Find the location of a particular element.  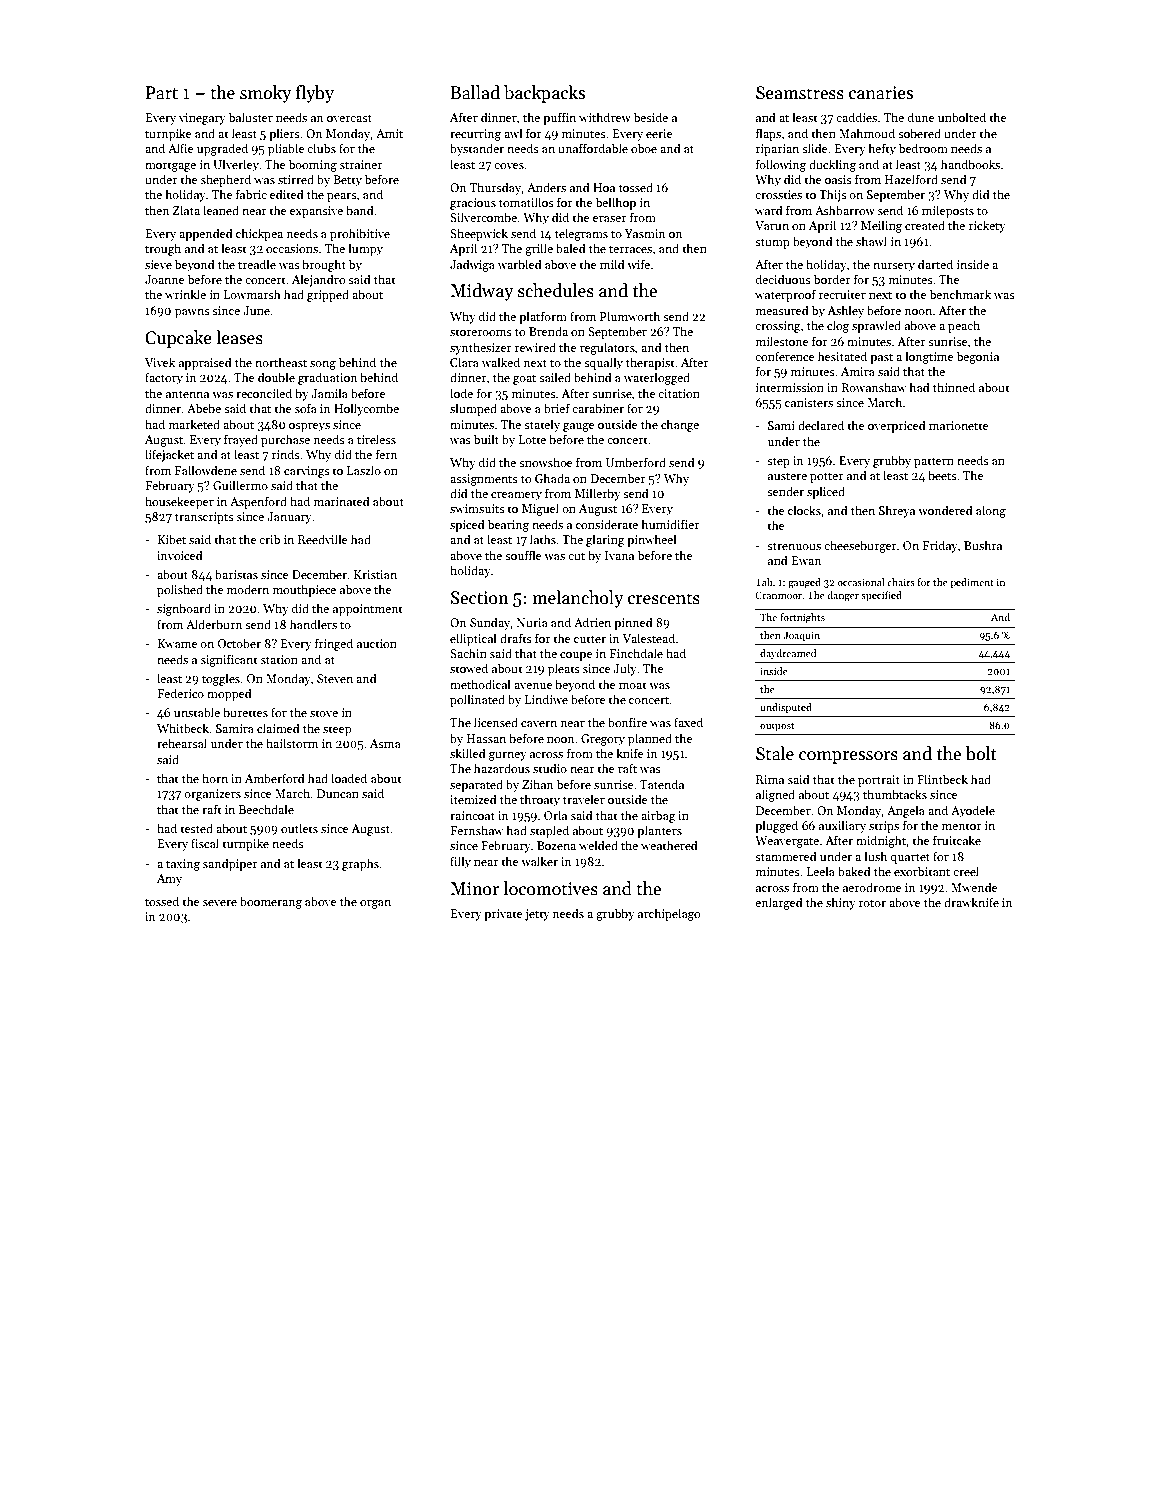

canaries is located at coordinates (881, 93).
